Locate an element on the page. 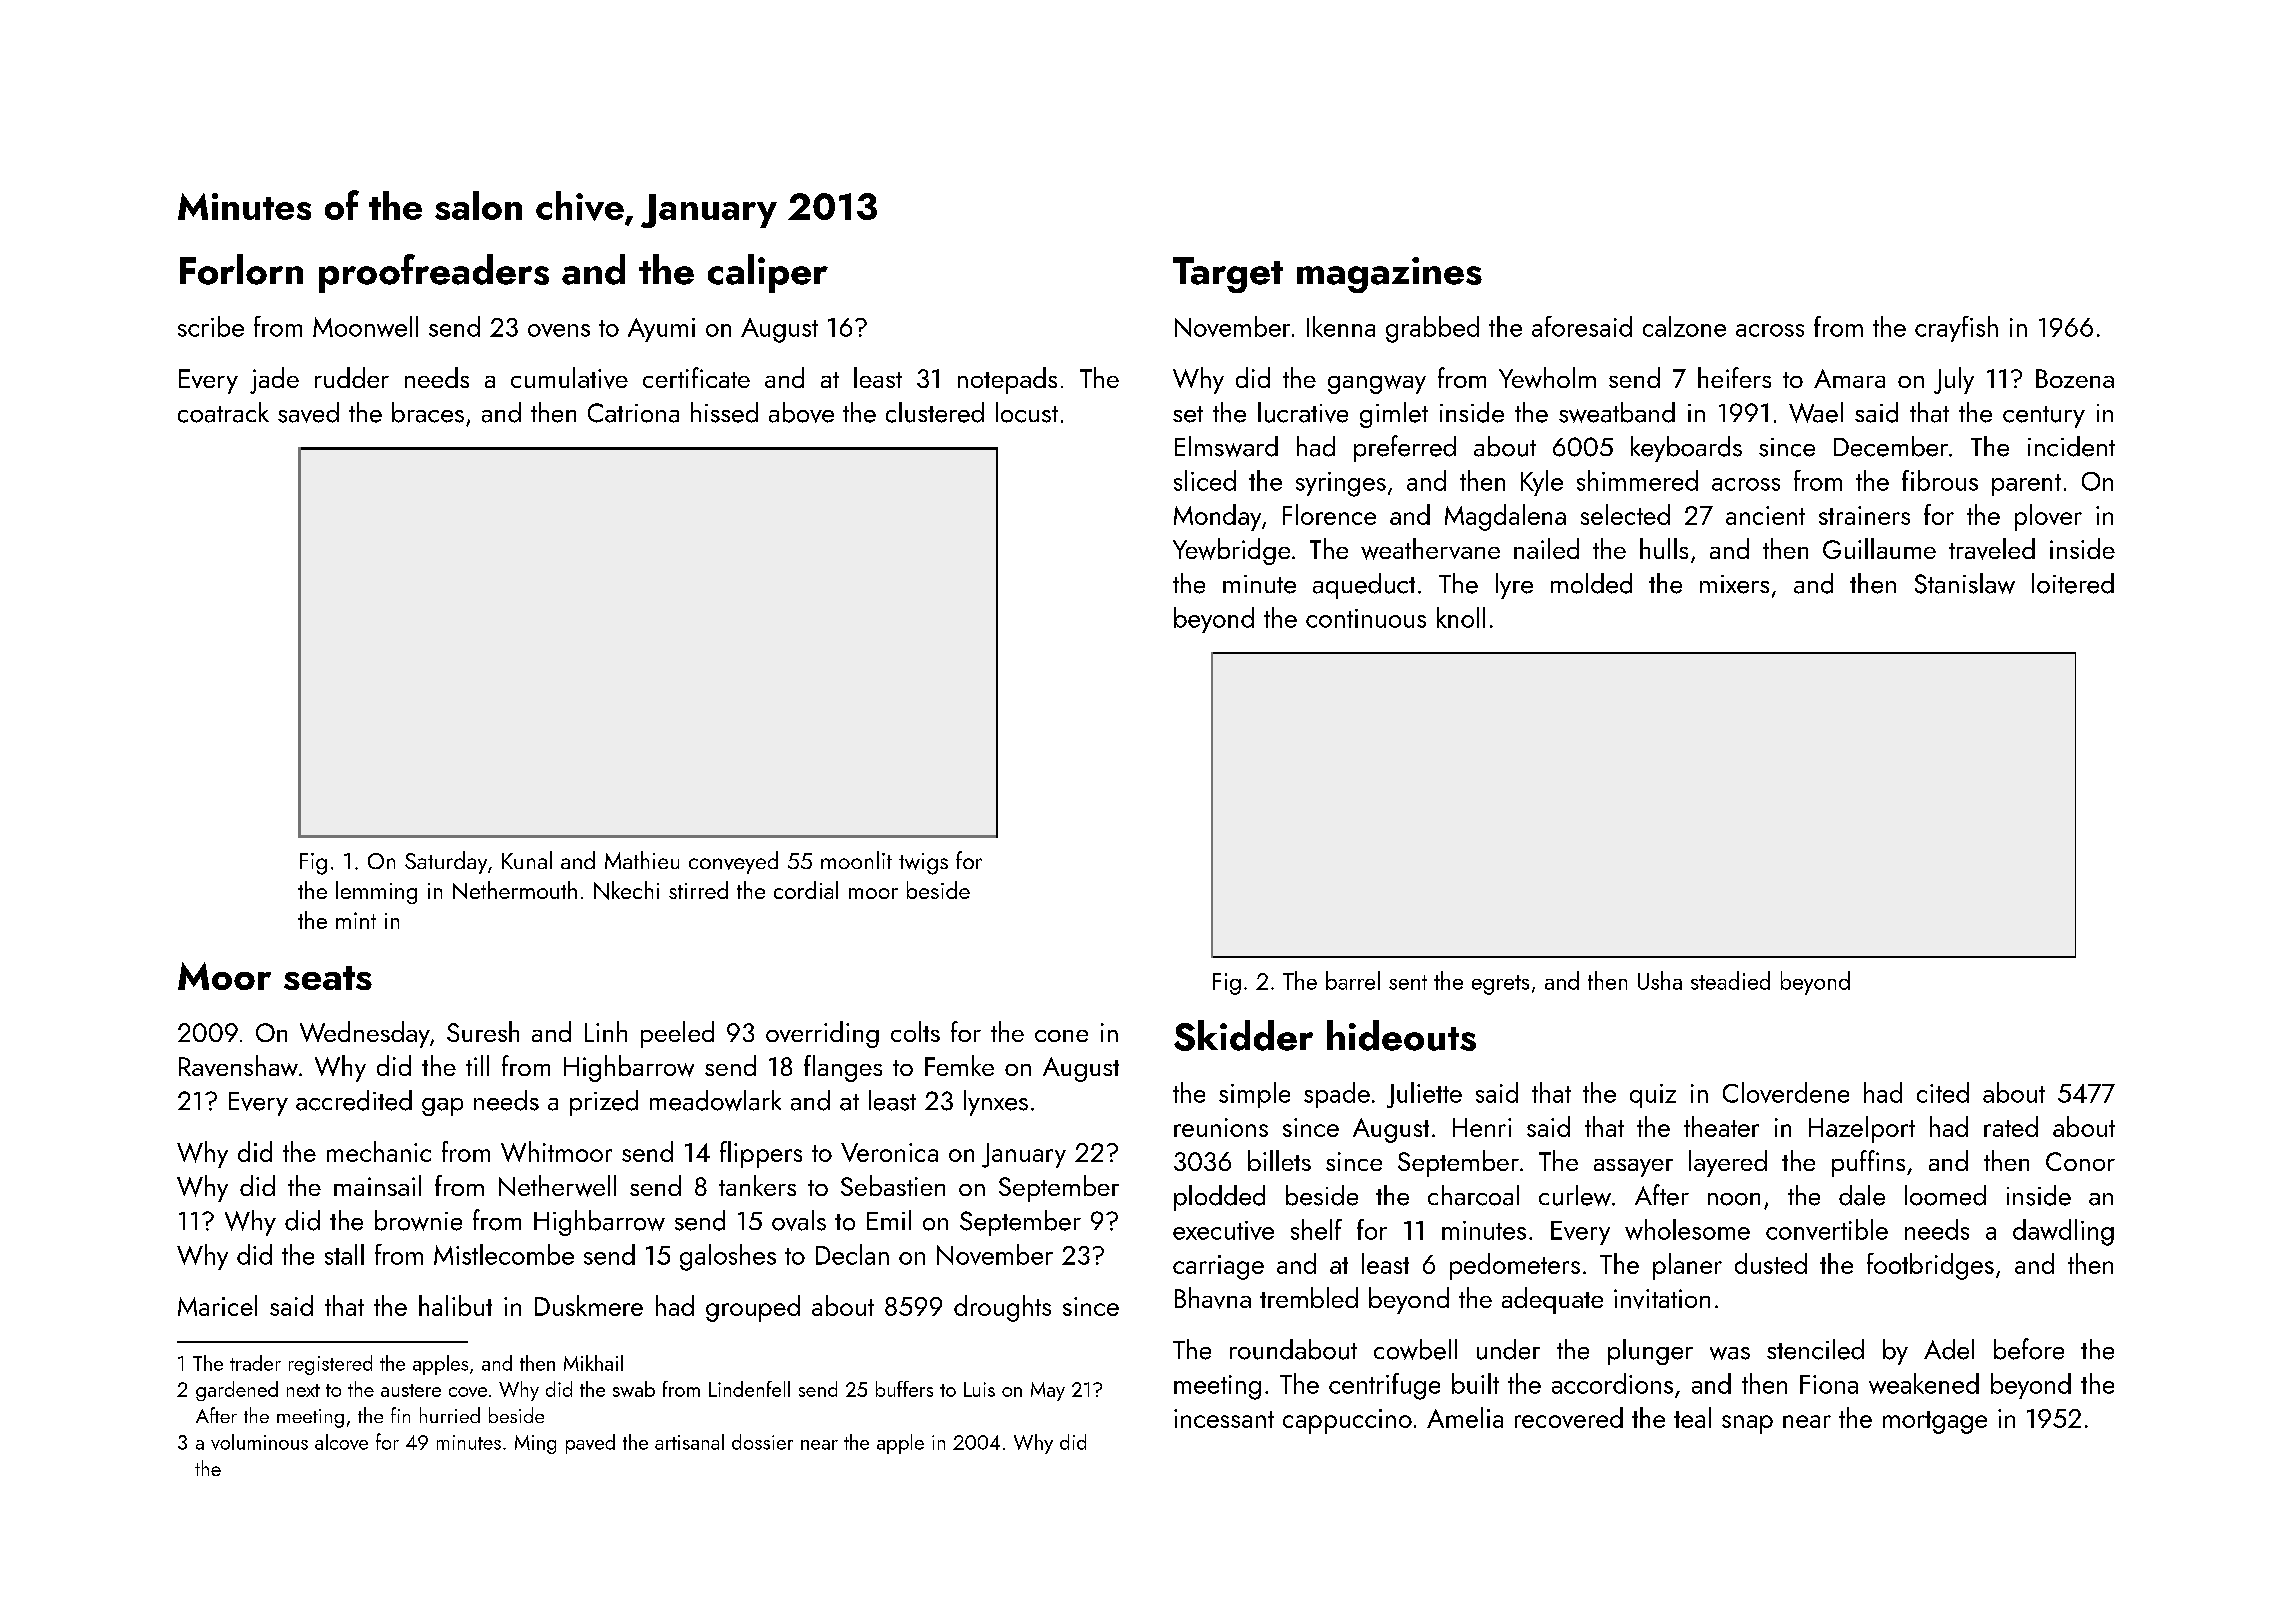 This document has width=2292, height=1620. Duskmere is located at coordinates (589, 1305).
